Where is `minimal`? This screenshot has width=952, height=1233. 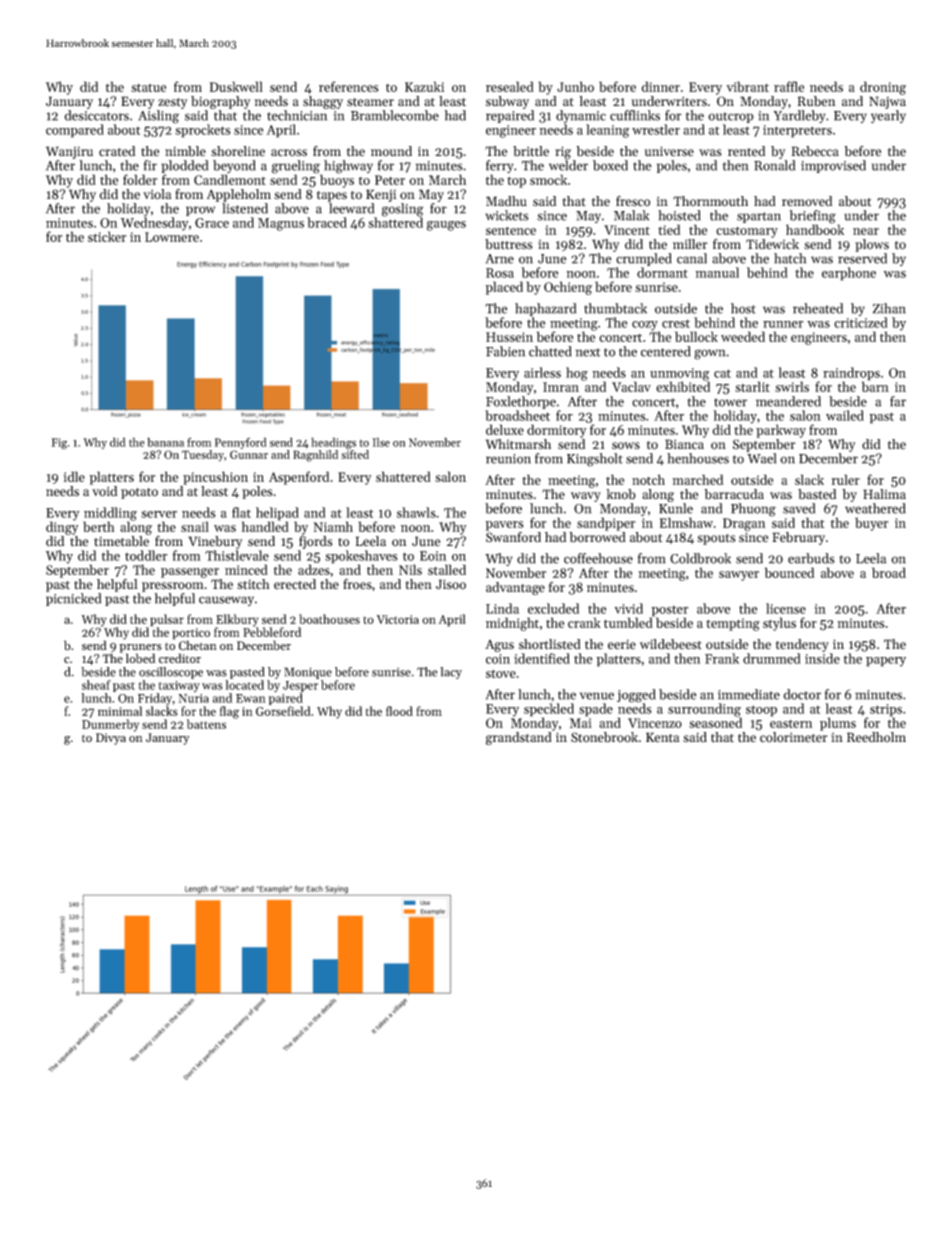 minimal is located at coordinates (120, 711).
